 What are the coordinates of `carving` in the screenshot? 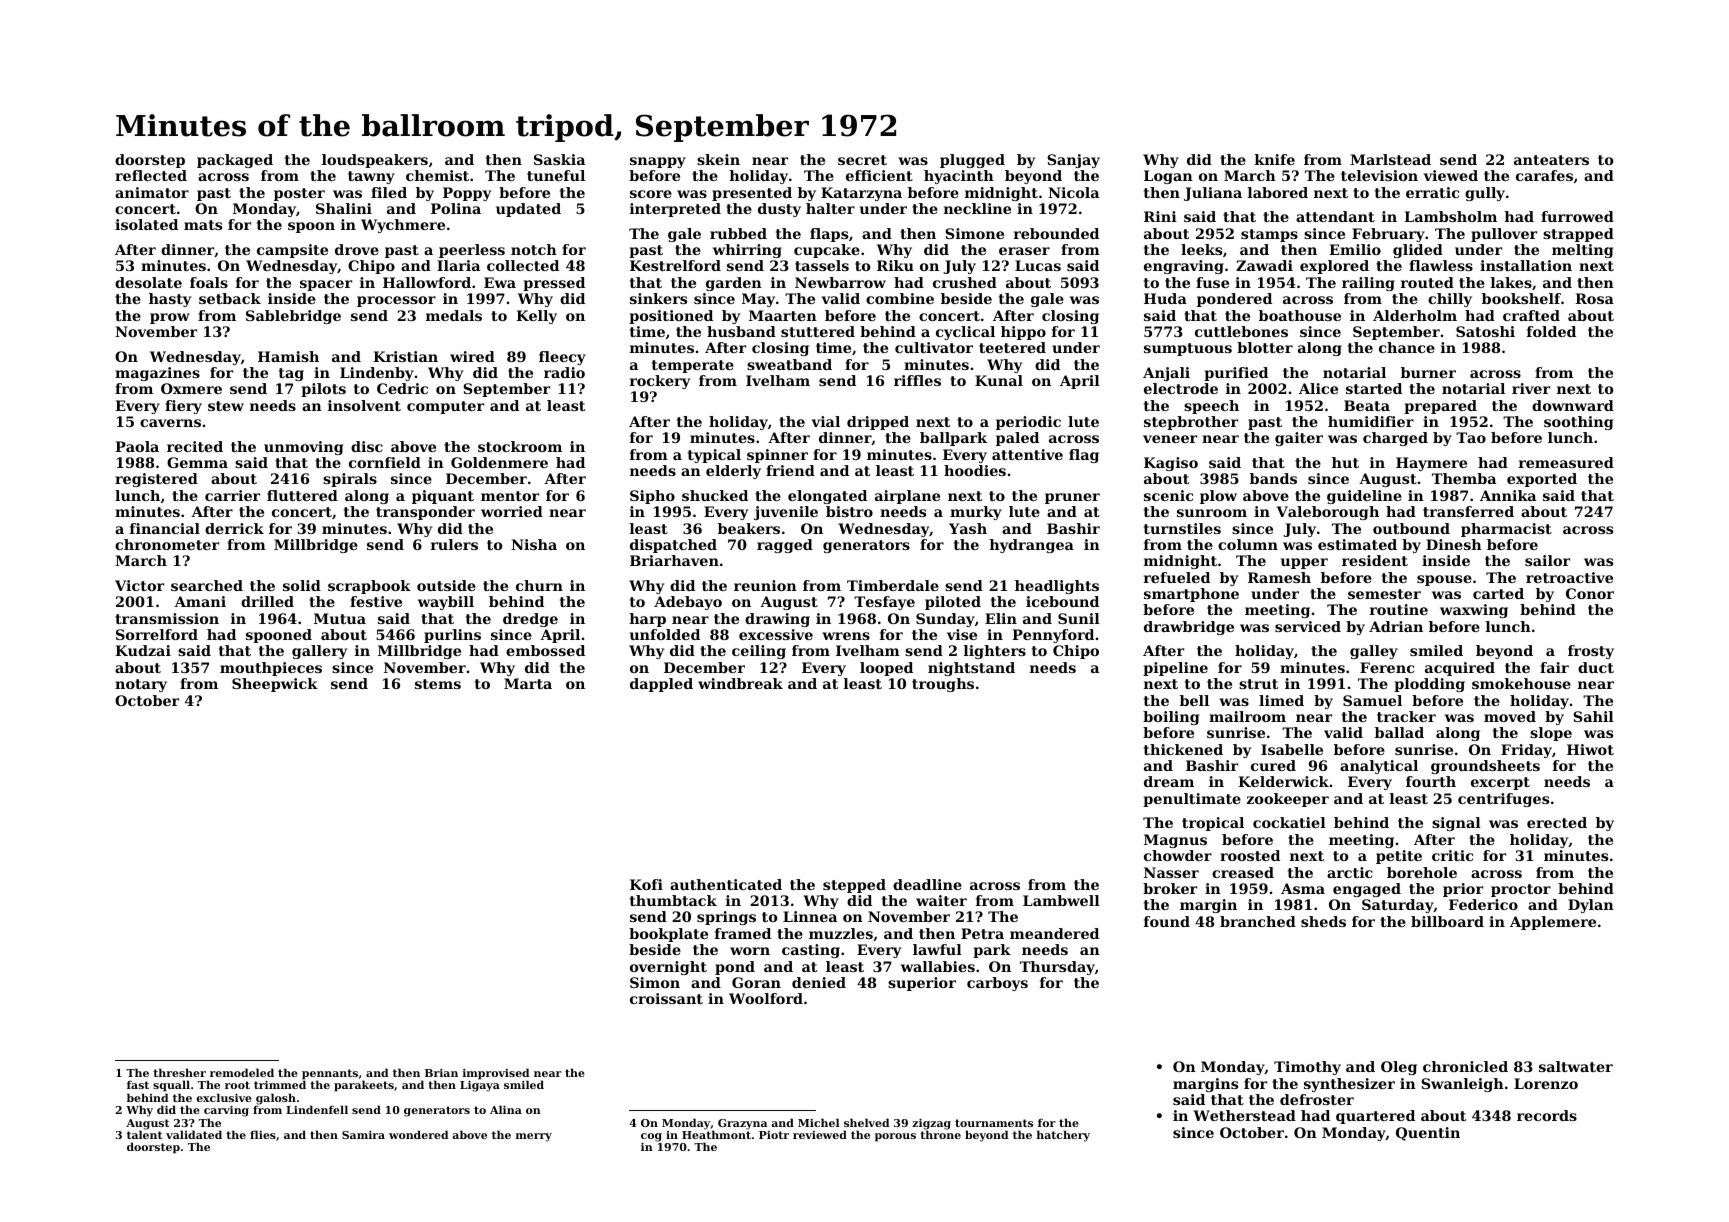 It's located at (226, 1111).
